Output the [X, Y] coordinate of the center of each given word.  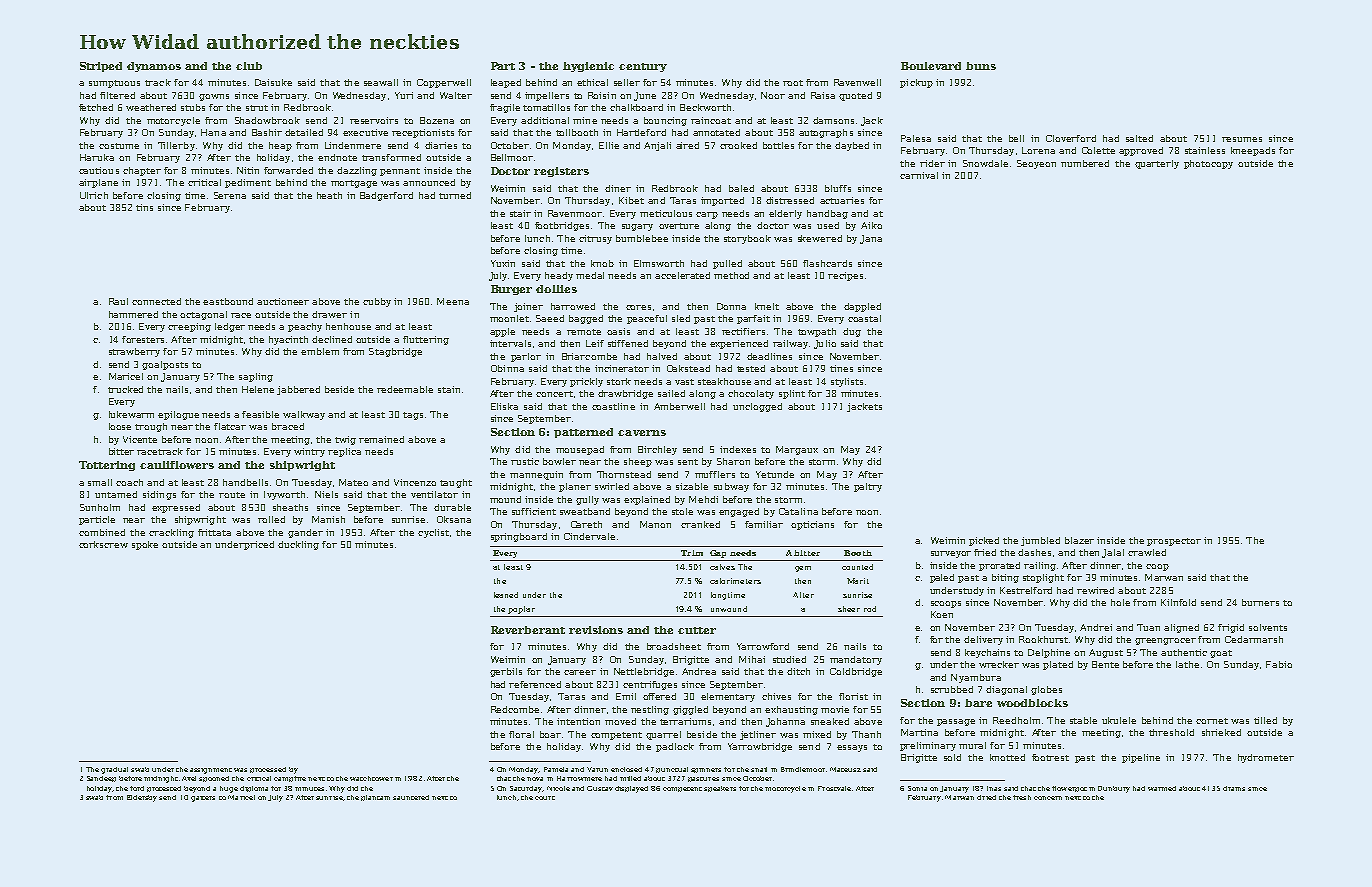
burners [1260, 602]
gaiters [203, 799]
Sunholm [100, 507]
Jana [871, 239]
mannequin [536, 475]
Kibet [631, 200]
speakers [720, 789]
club [249, 66]
